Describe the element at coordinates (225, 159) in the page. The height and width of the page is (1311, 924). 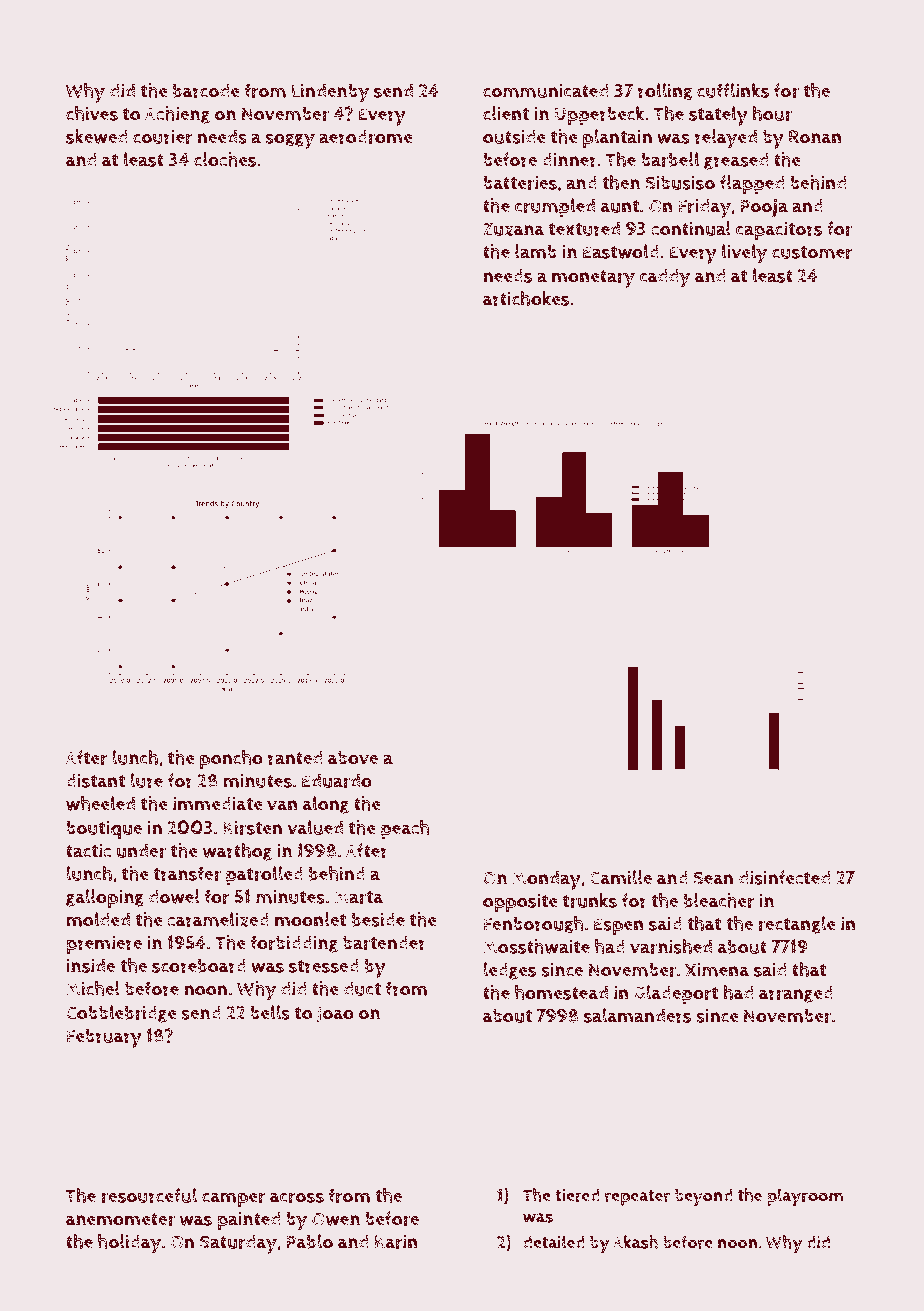
I see `cloches` at that location.
